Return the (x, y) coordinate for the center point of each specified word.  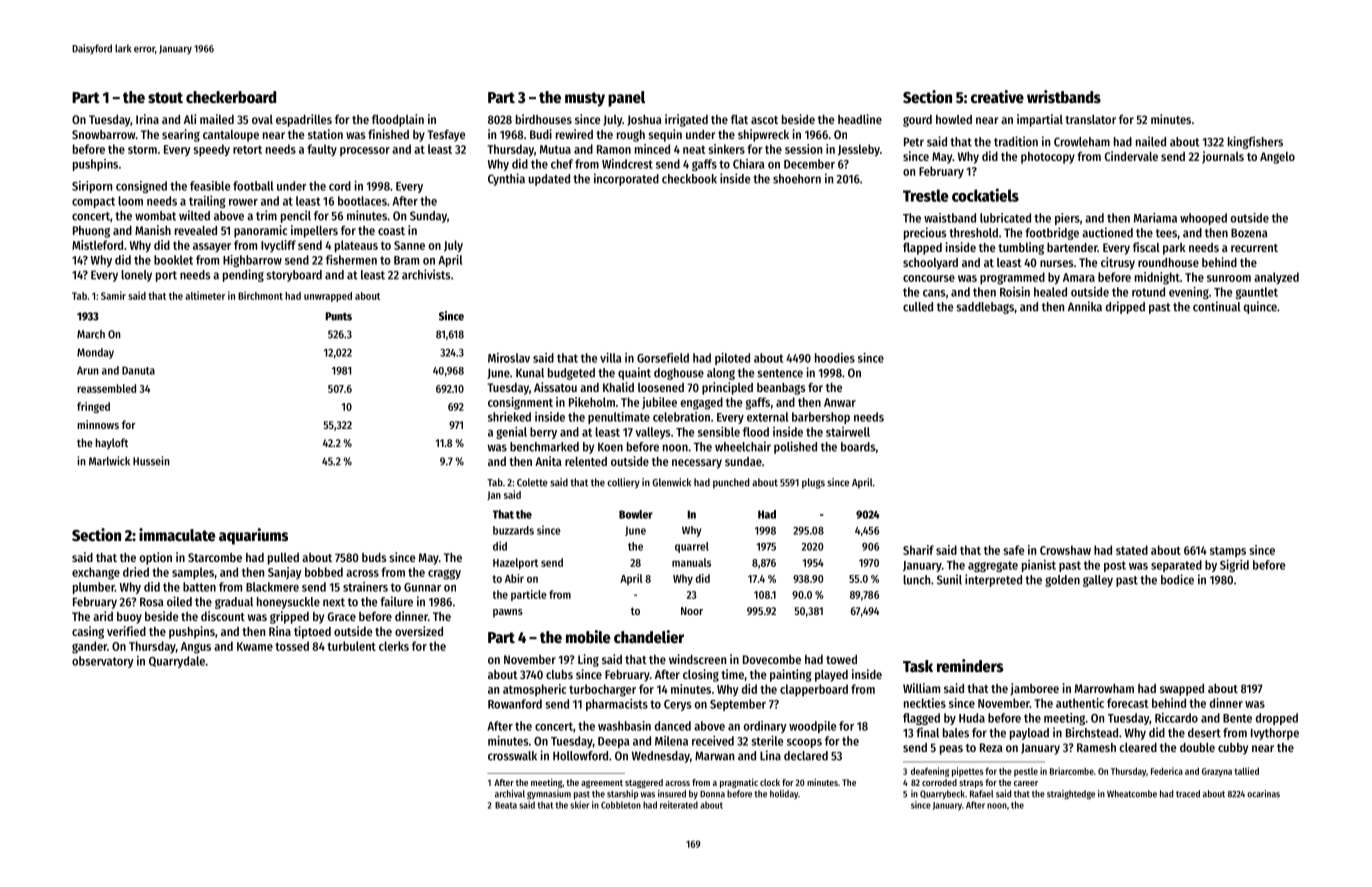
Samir (113, 295)
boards (858, 447)
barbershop (821, 418)
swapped (1182, 690)
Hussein (151, 461)
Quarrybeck (942, 794)
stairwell (848, 432)
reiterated (679, 805)
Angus (196, 648)
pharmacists (617, 705)
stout (165, 98)
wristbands (1064, 97)
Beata (506, 805)
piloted (732, 359)
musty (585, 99)
